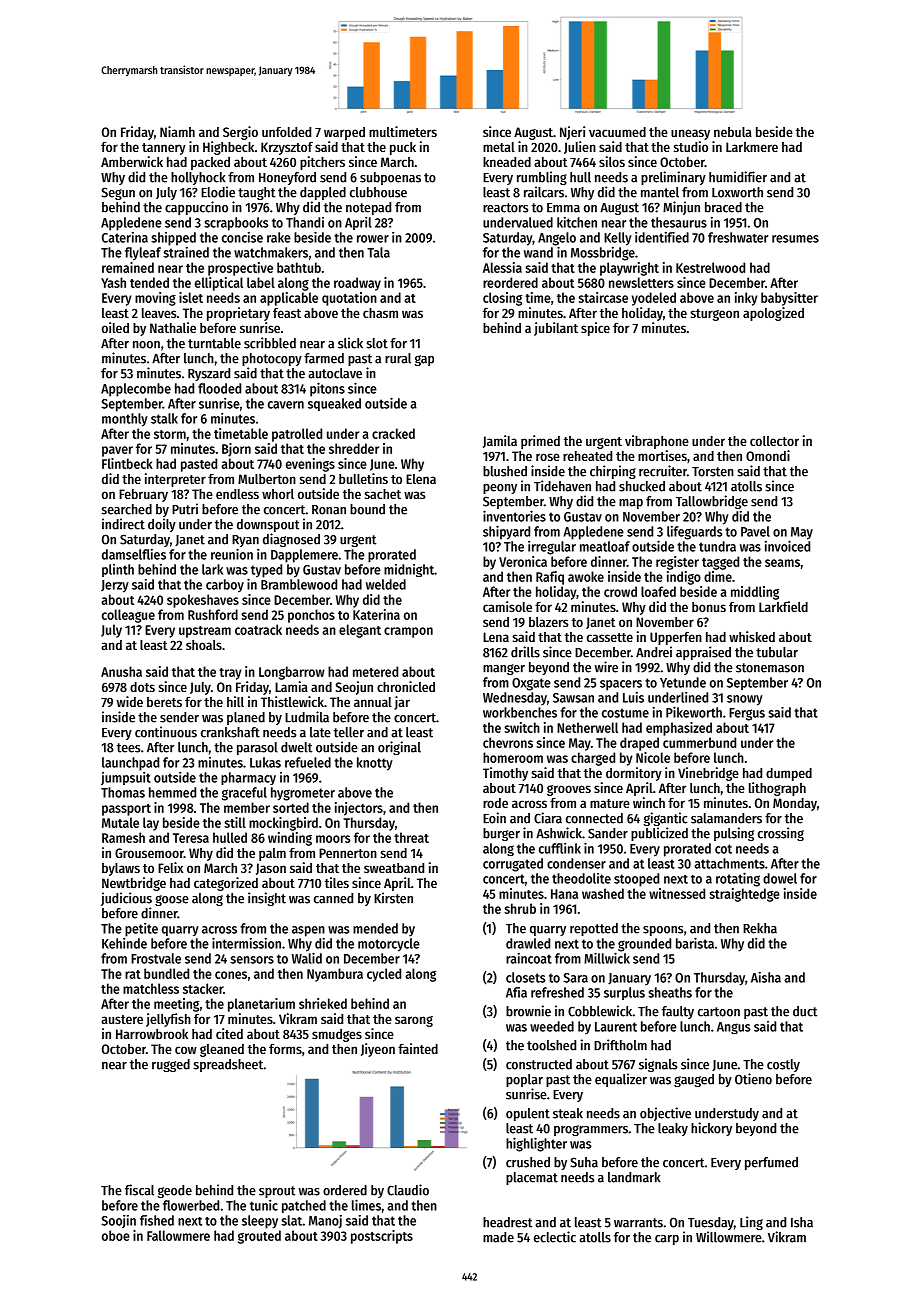 The height and width of the screenshot is (1308, 924). I want to click on Amberwick, so click(132, 161).
